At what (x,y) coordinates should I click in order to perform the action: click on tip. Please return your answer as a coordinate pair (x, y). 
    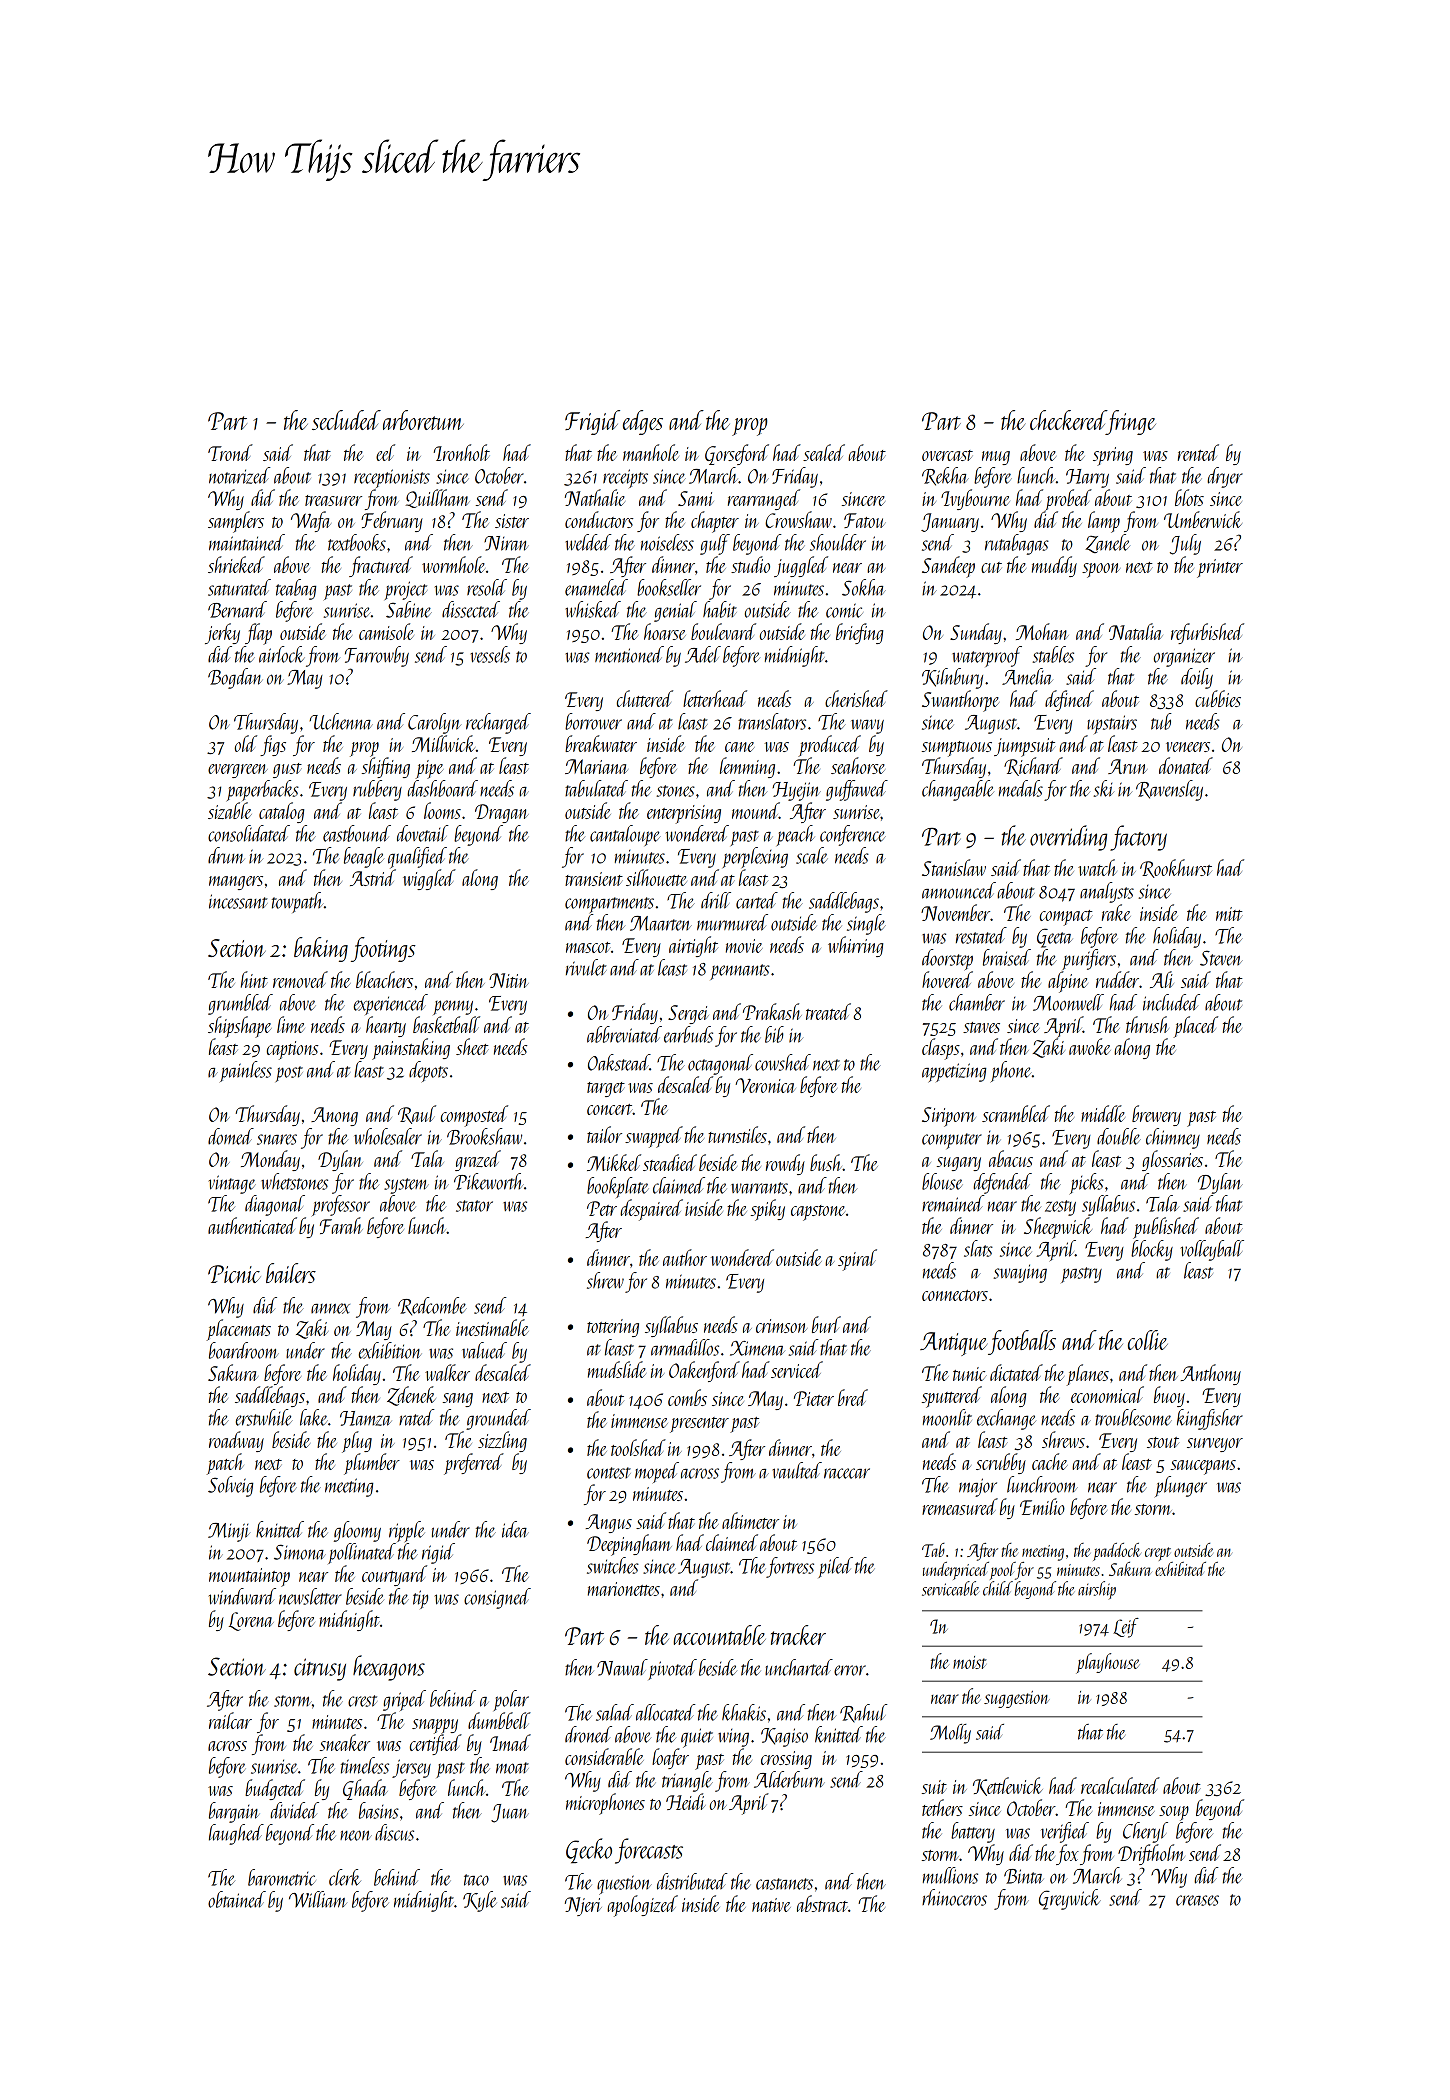
    Looking at the image, I should click on (420, 1599).
